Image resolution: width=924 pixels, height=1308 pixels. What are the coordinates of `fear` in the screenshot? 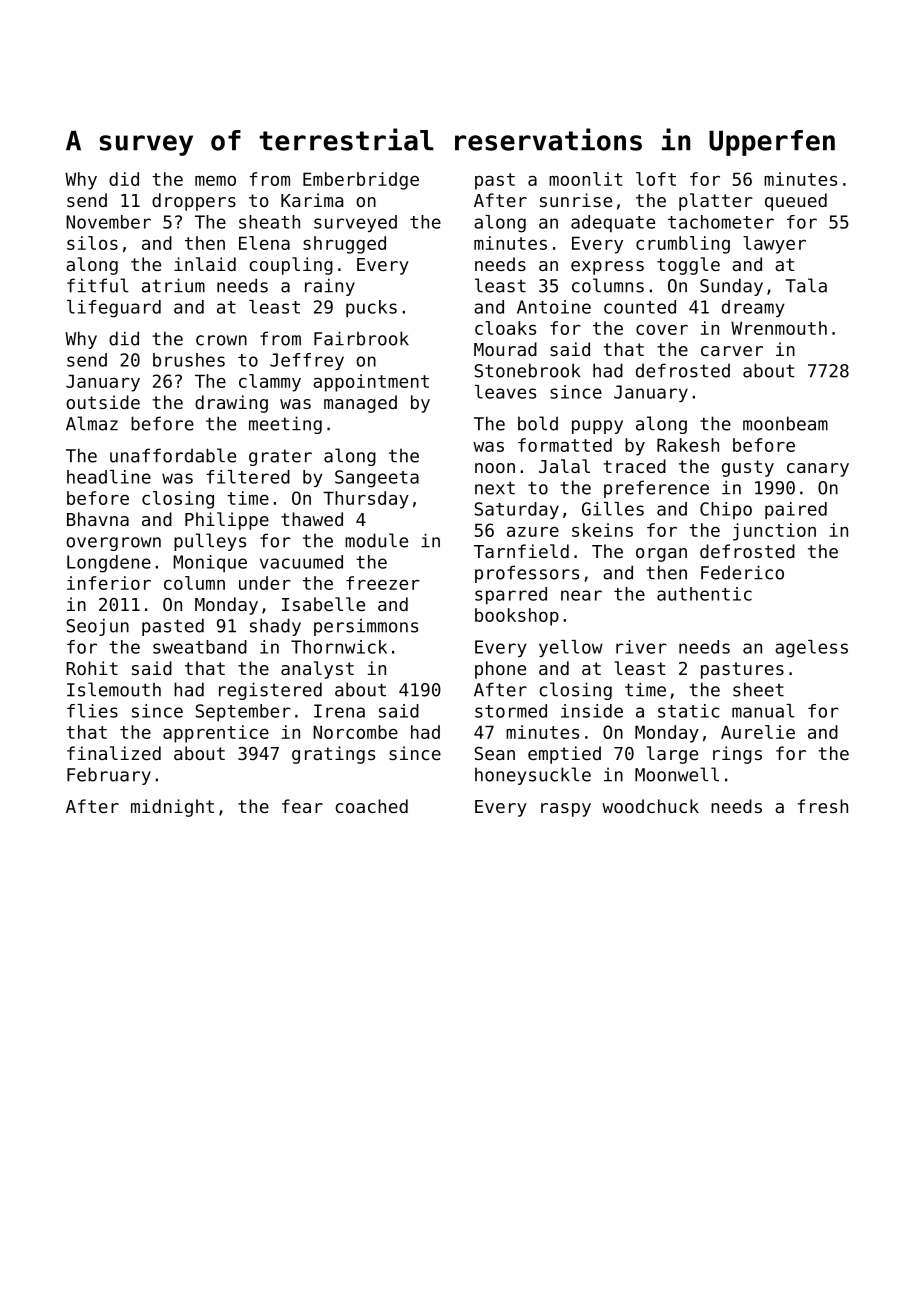 It's located at (302, 806).
